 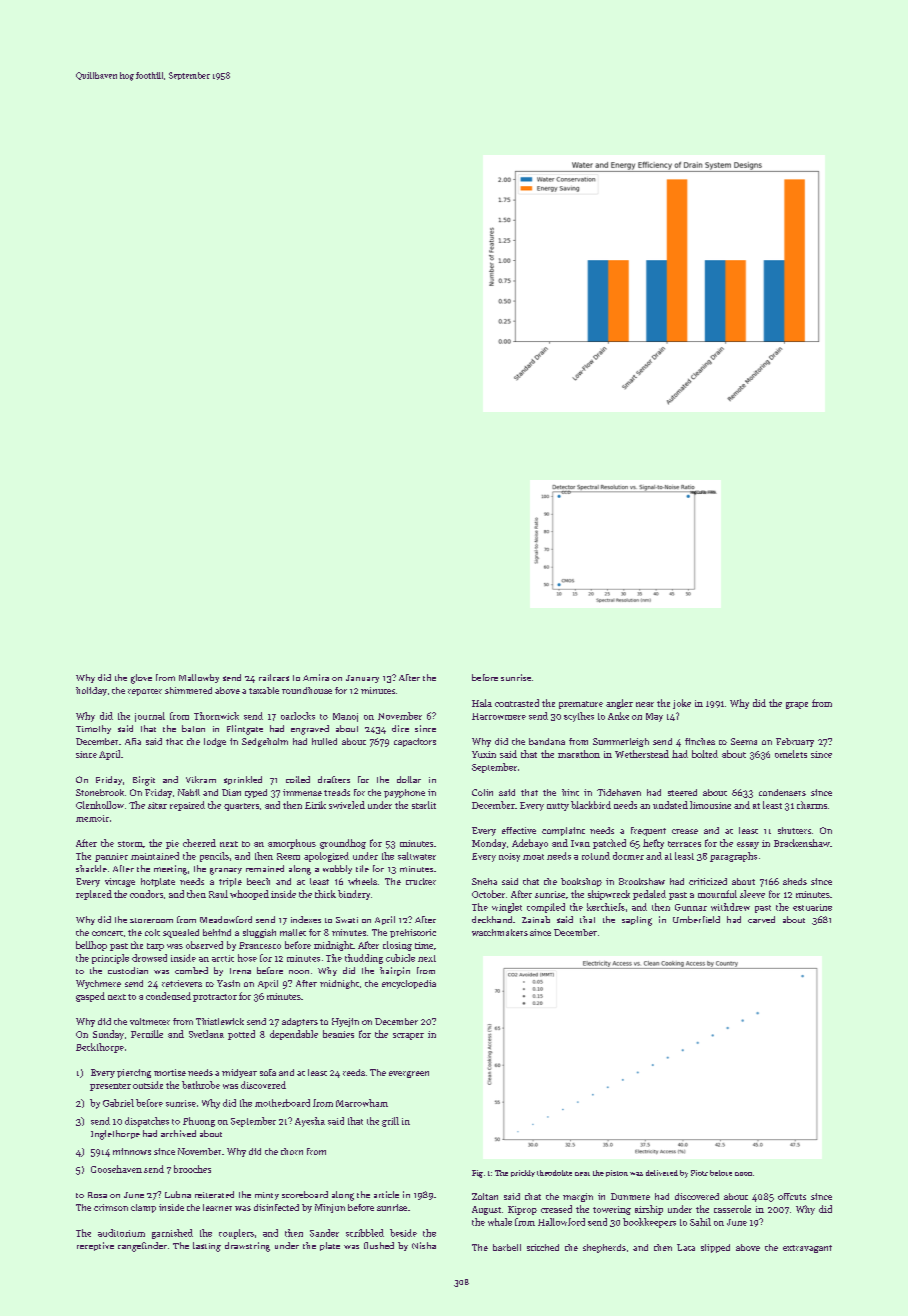 I want to click on Swati, so click(x=347, y=920).
